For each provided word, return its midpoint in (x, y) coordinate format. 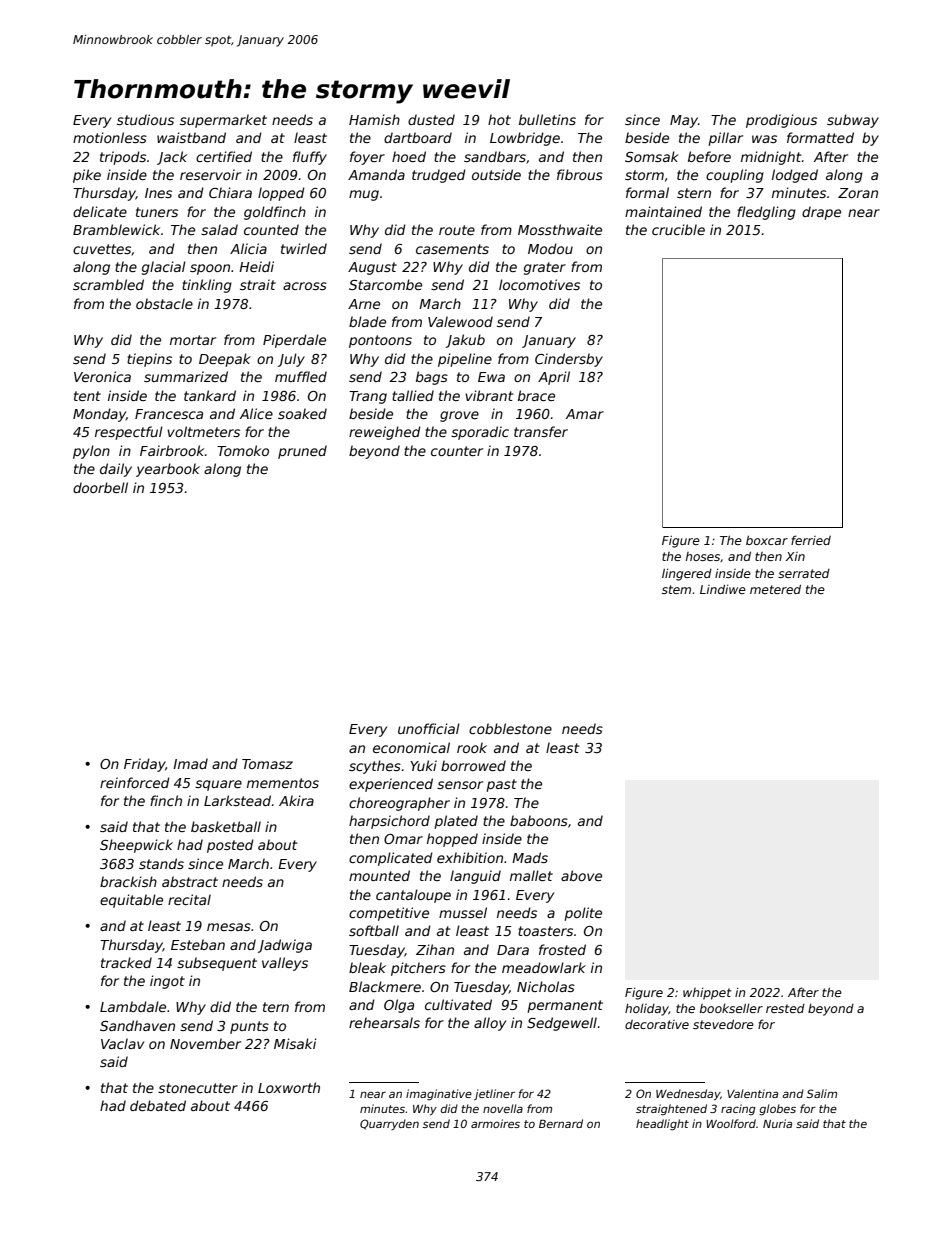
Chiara (230, 192)
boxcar (767, 540)
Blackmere (385, 986)
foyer (367, 158)
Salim (822, 1093)
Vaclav (122, 1043)
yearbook (168, 470)
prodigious (781, 121)
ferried (811, 540)
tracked (126, 962)
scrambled (108, 284)
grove (459, 416)
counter (457, 451)
